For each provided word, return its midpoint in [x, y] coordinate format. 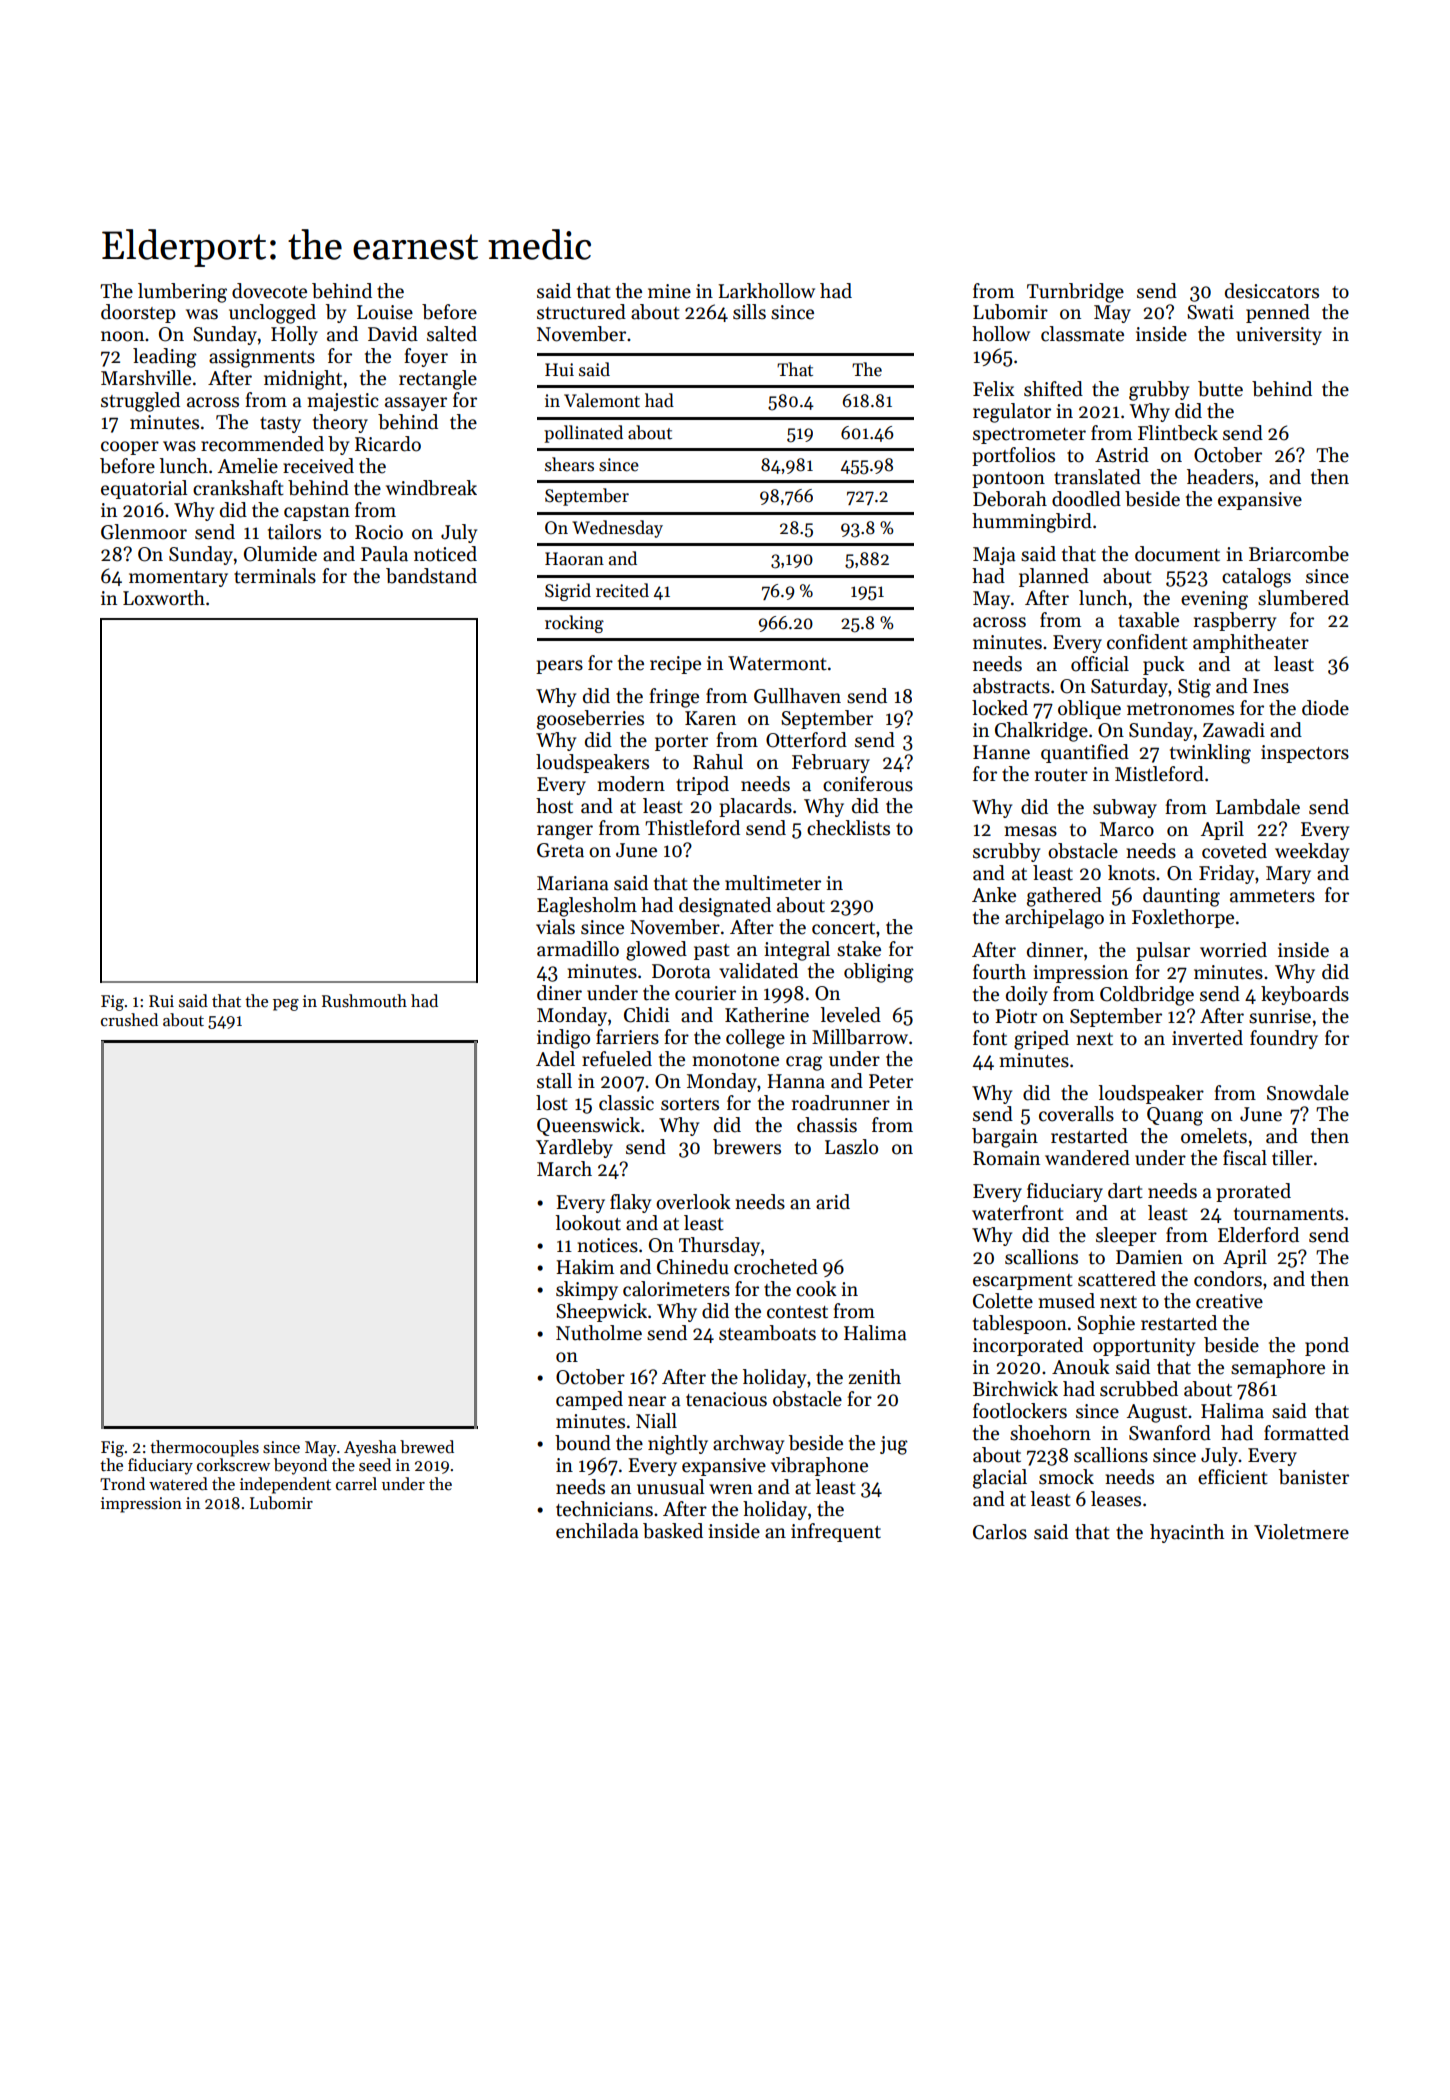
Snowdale [1308, 1093]
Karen [710, 718]
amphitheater [1251, 643]
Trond [122, 1483]
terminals [275, 576]
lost [552, 1103]
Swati [1210, 312]
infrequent [836, 1532]
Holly [294, 335]
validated [758, 971]
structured [581, 312]
